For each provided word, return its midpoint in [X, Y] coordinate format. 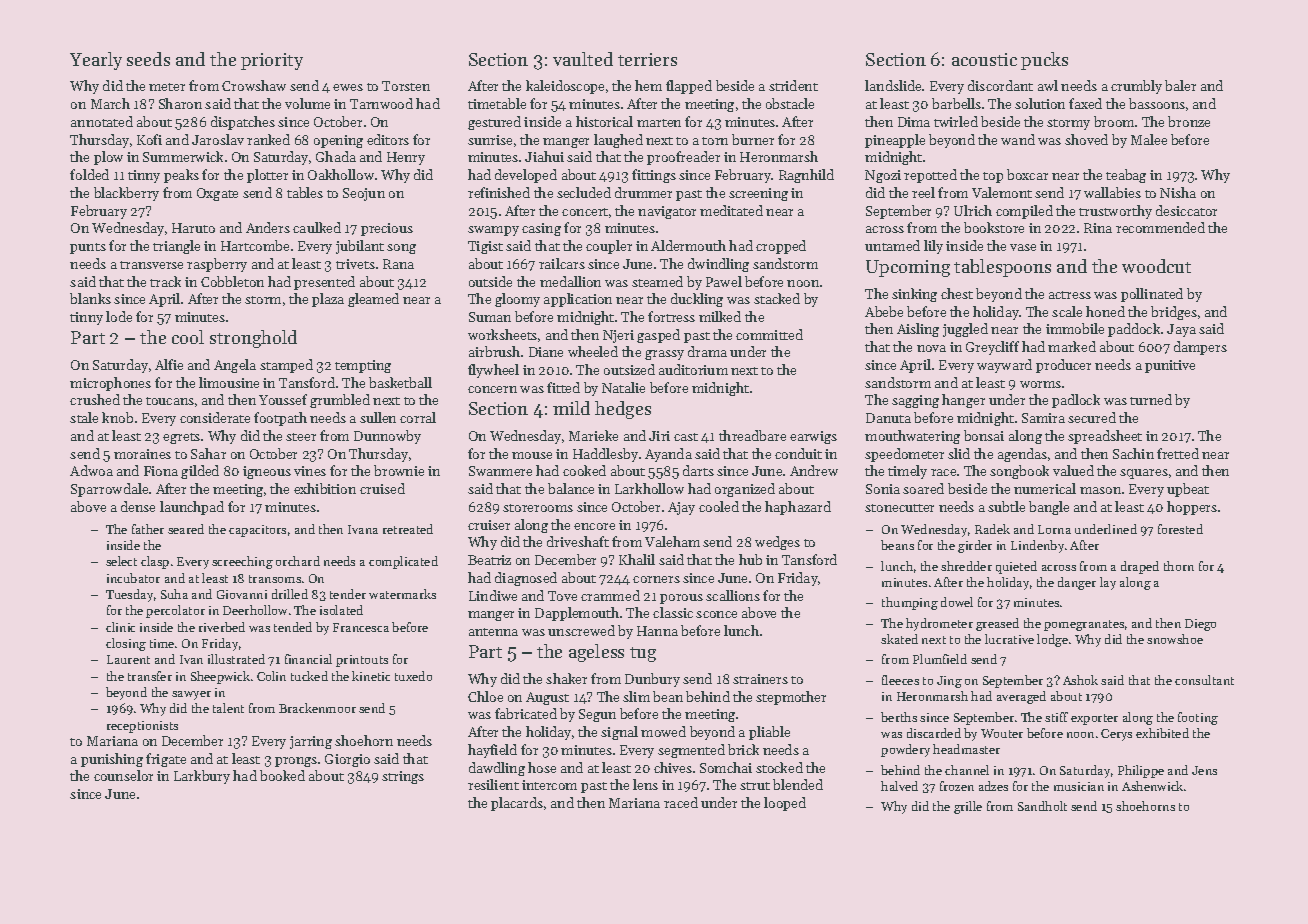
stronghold [253, 339]
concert [585, 212]
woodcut [1156, 266]
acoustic [984, 59]
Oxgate [217, 194]
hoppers [1192, 508]
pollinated [1152, 295]
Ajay [681, 508]
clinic [120, 627]
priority [272, 61]
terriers [647, 59]
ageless [596, 653]
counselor [123, 775]
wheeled [593, 351]
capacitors [257, 531]
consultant [1204, 680]
